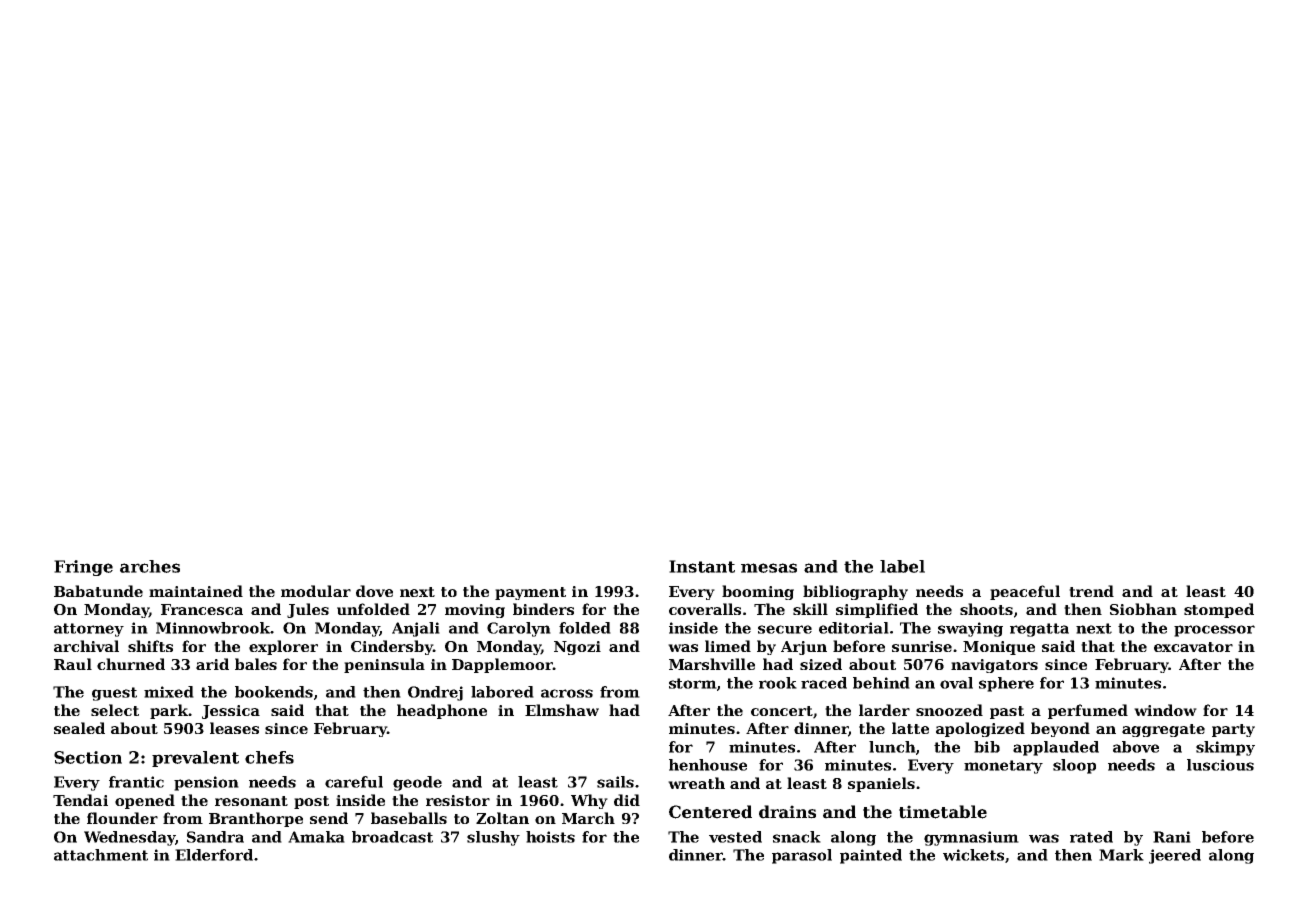  Describe the element at coordinates (702, 566) in the screenshot. I see `Instant` at that location.
